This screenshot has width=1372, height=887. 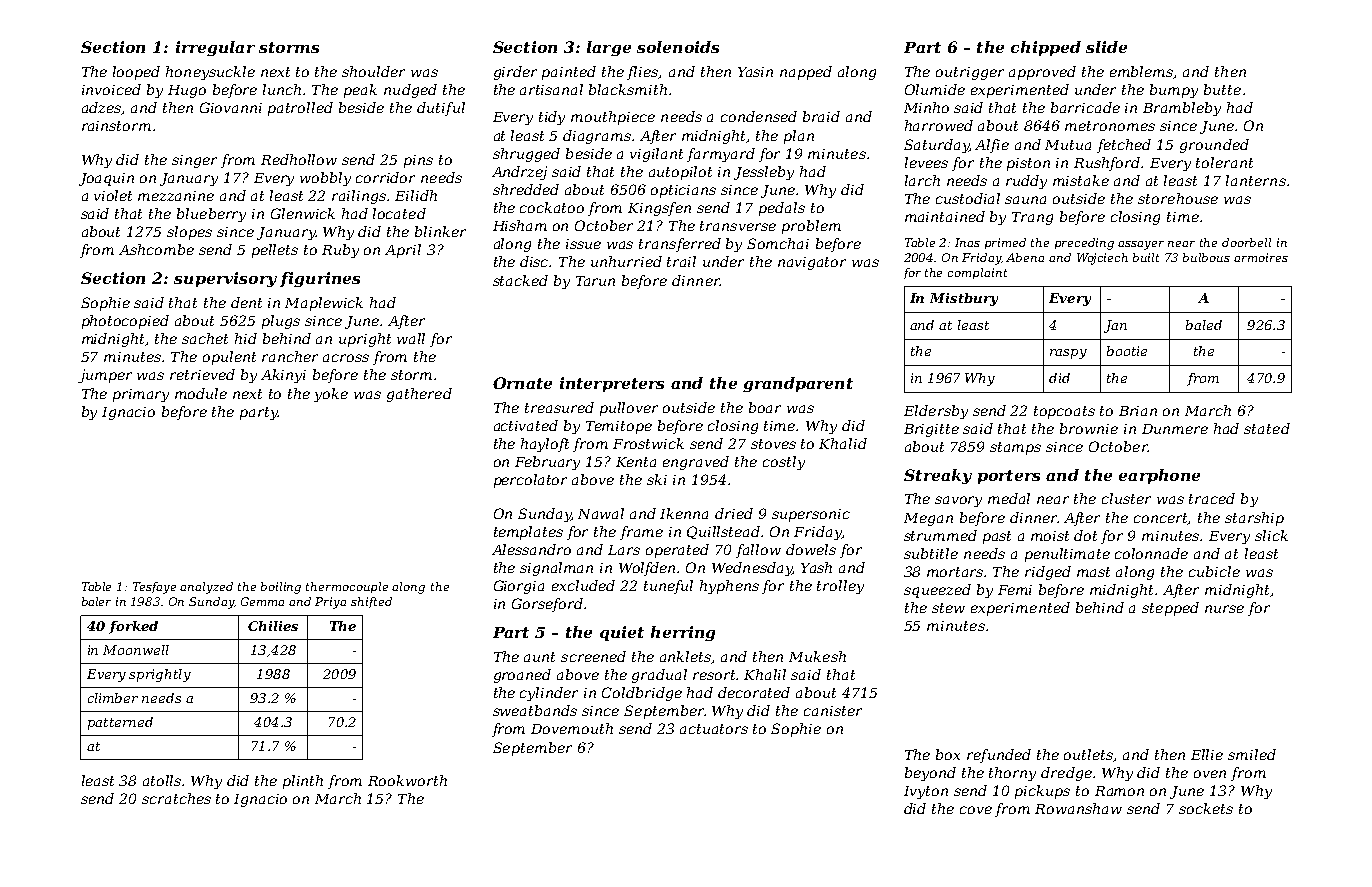 What do you see at coordinates (754, 692) in the screenshot?
I see `decorated` at bounding box center [754, 692].
